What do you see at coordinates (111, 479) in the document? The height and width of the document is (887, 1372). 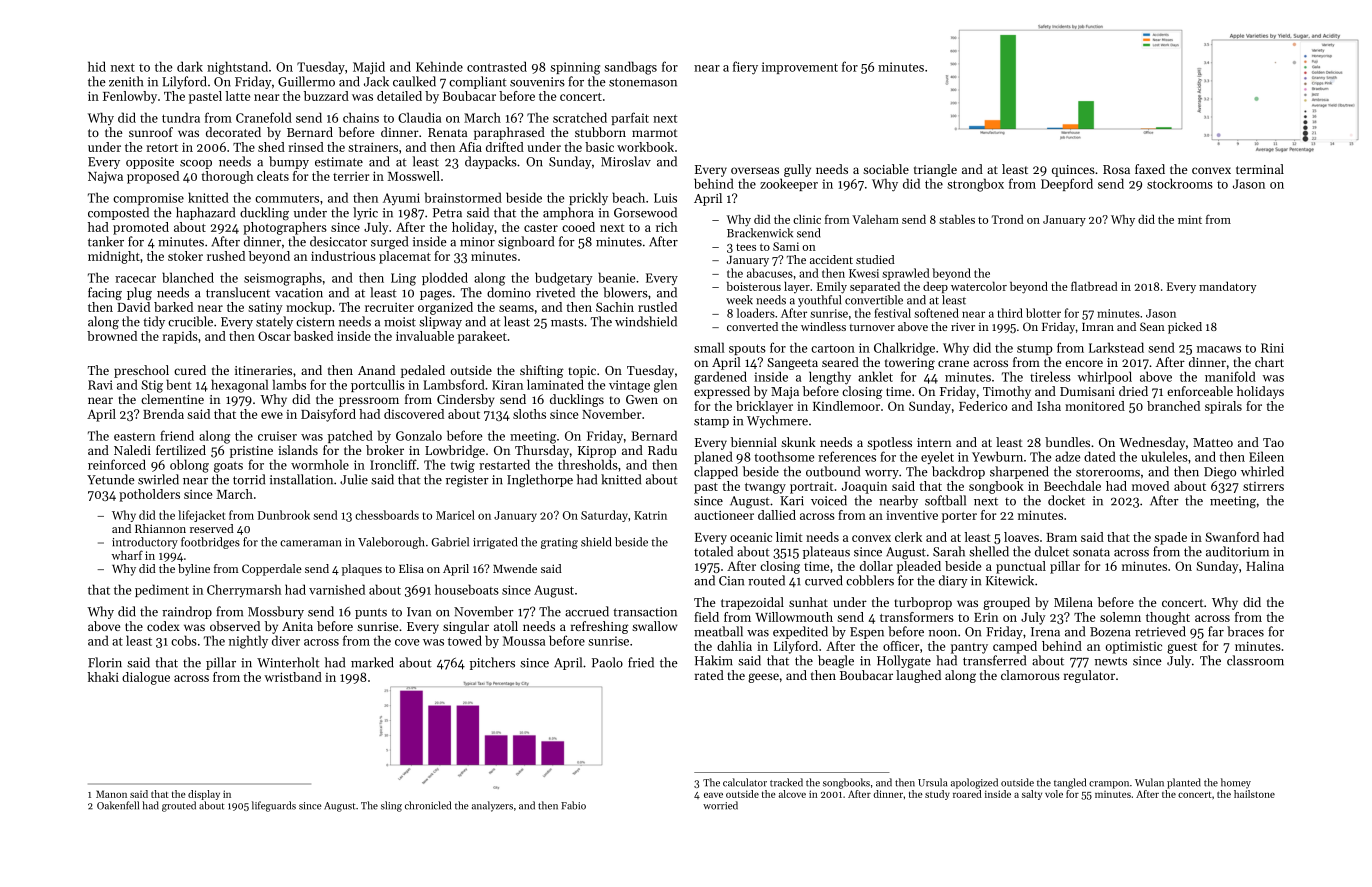 I see `Yetunde` at bounding box center [111, 479].
